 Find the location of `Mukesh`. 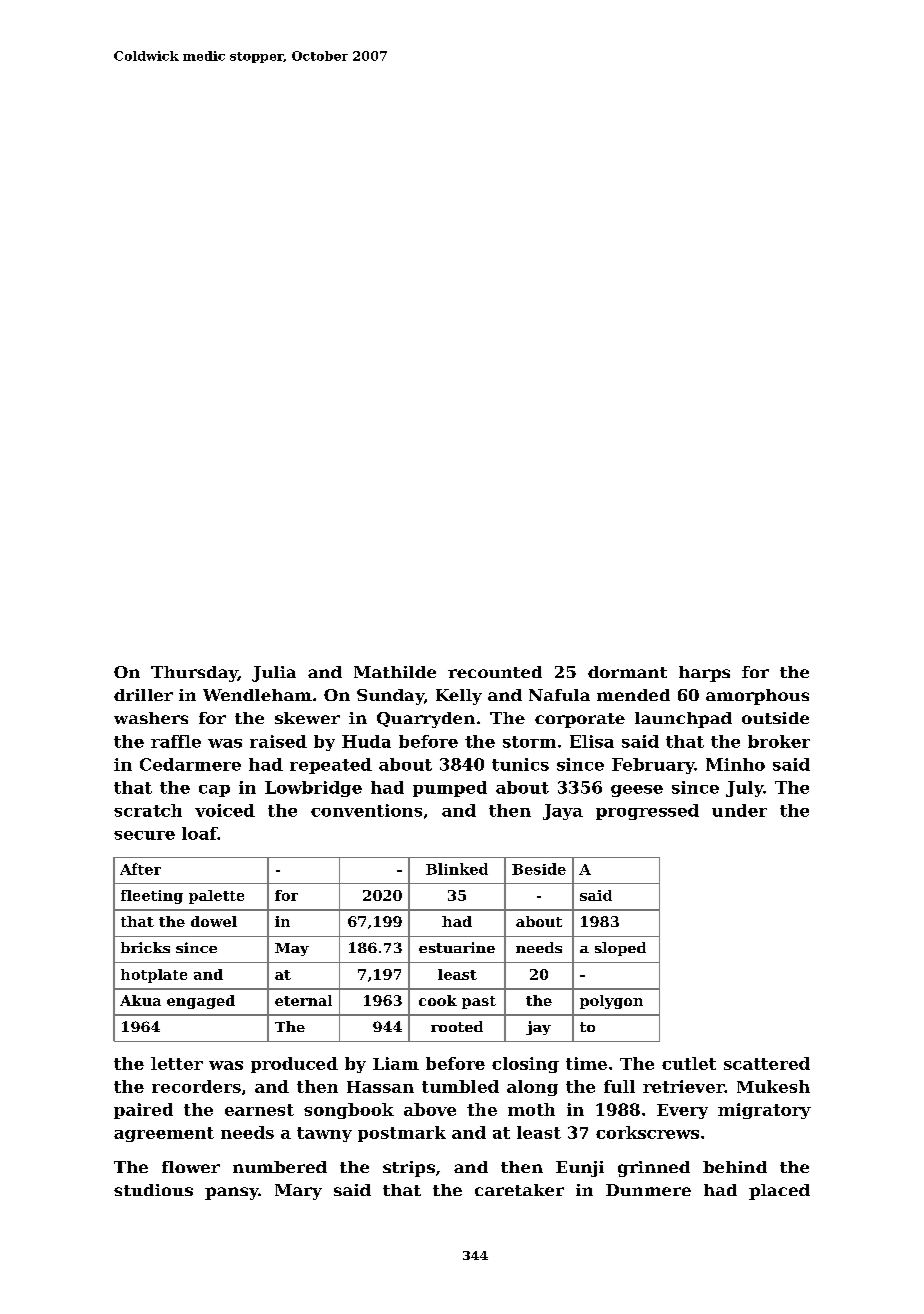

Mukesh is located at coordinates (773, 1086).
